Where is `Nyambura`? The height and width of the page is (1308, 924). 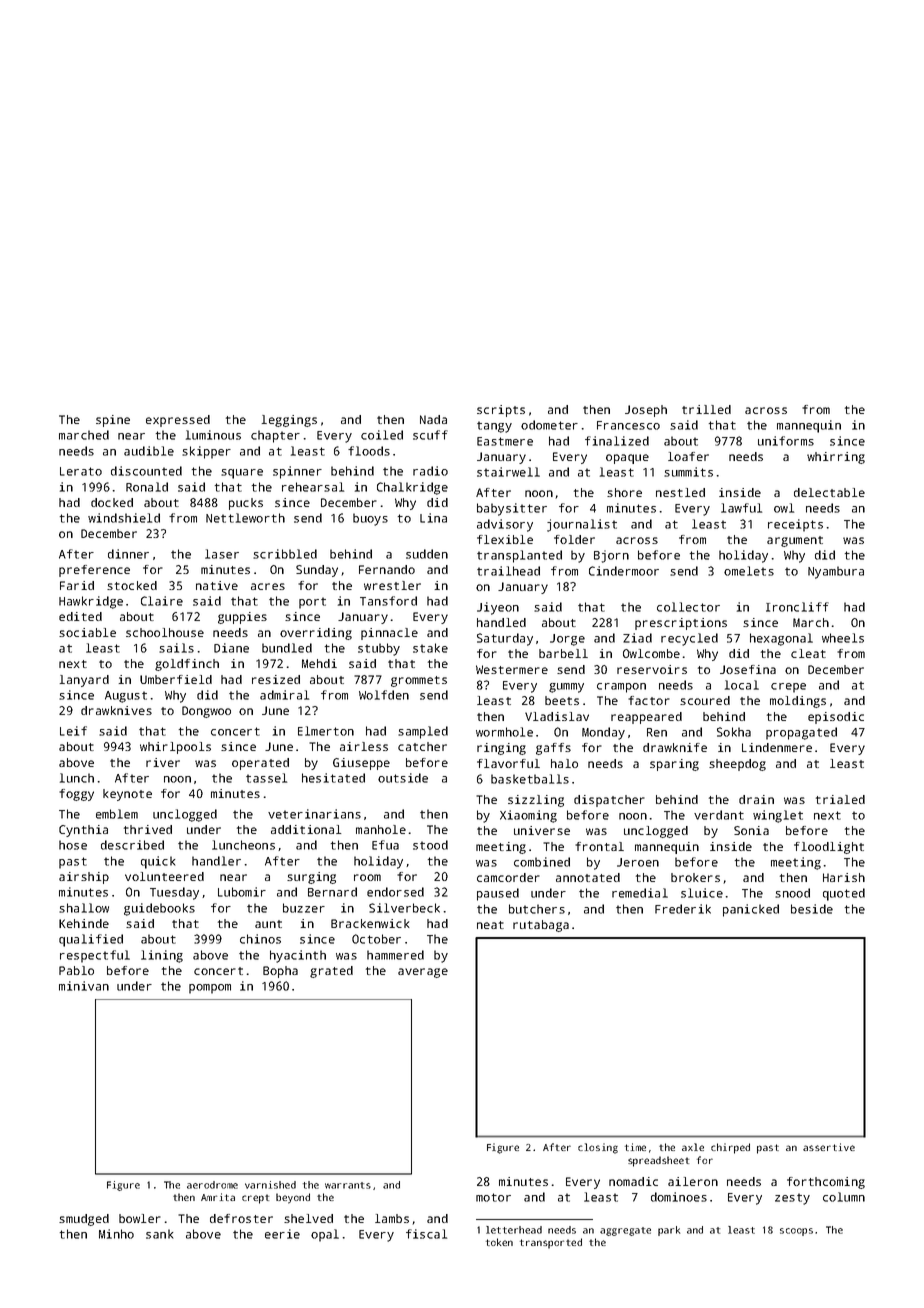 Nyambura is located at coordinates (836, 572).
